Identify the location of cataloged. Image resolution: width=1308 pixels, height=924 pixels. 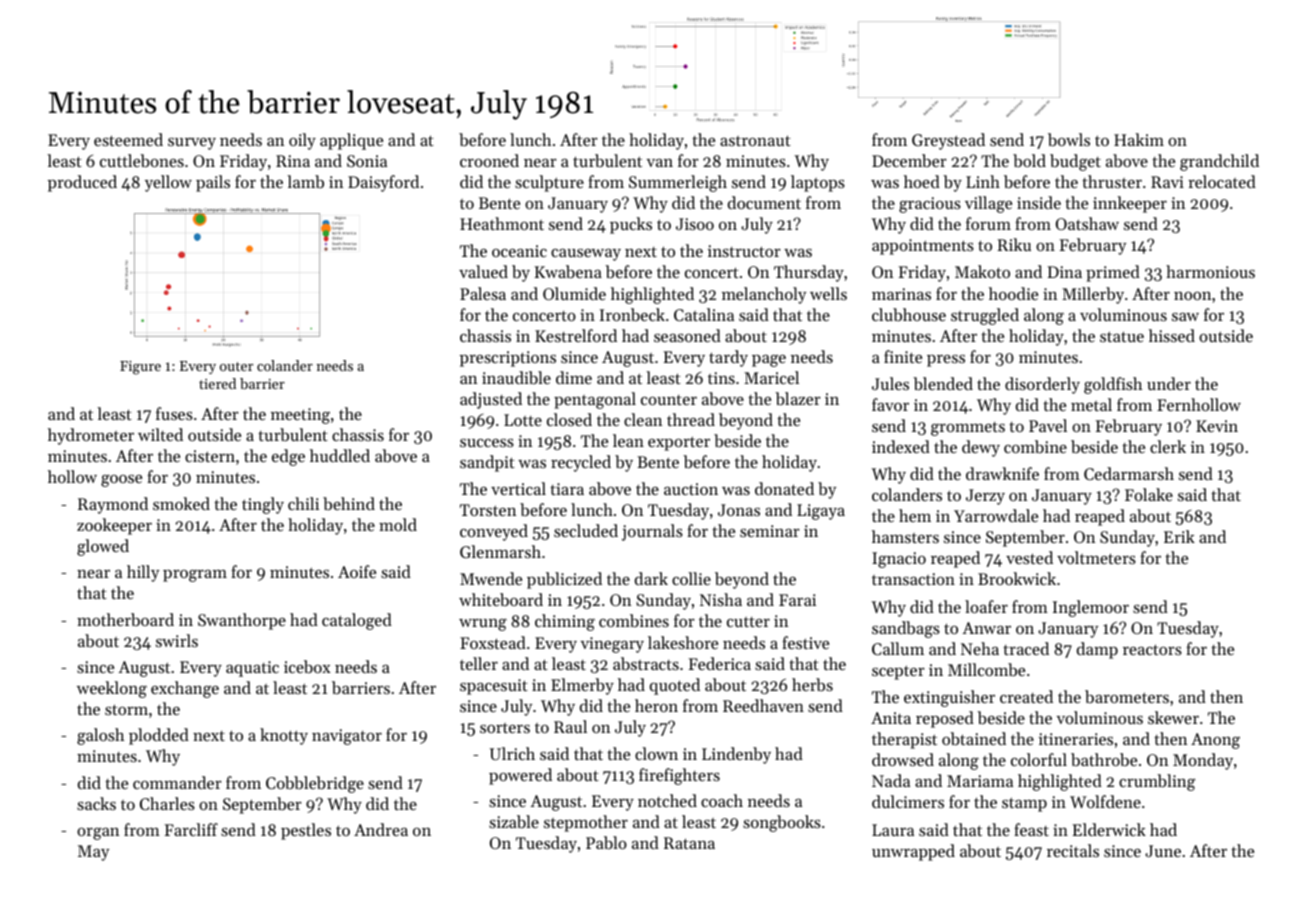
(357, 621).
